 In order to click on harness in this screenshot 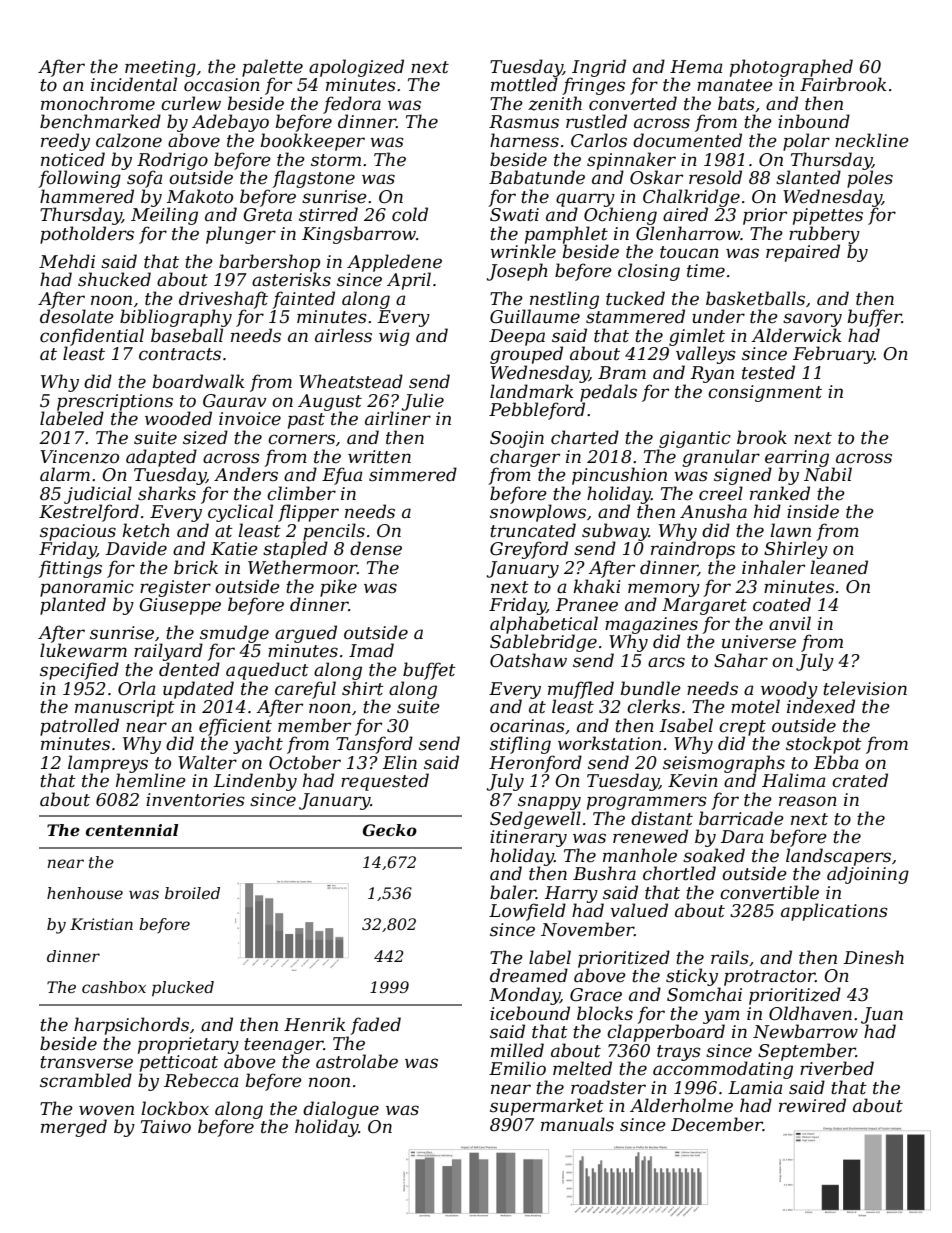, I will do `click(524, 140)`.
